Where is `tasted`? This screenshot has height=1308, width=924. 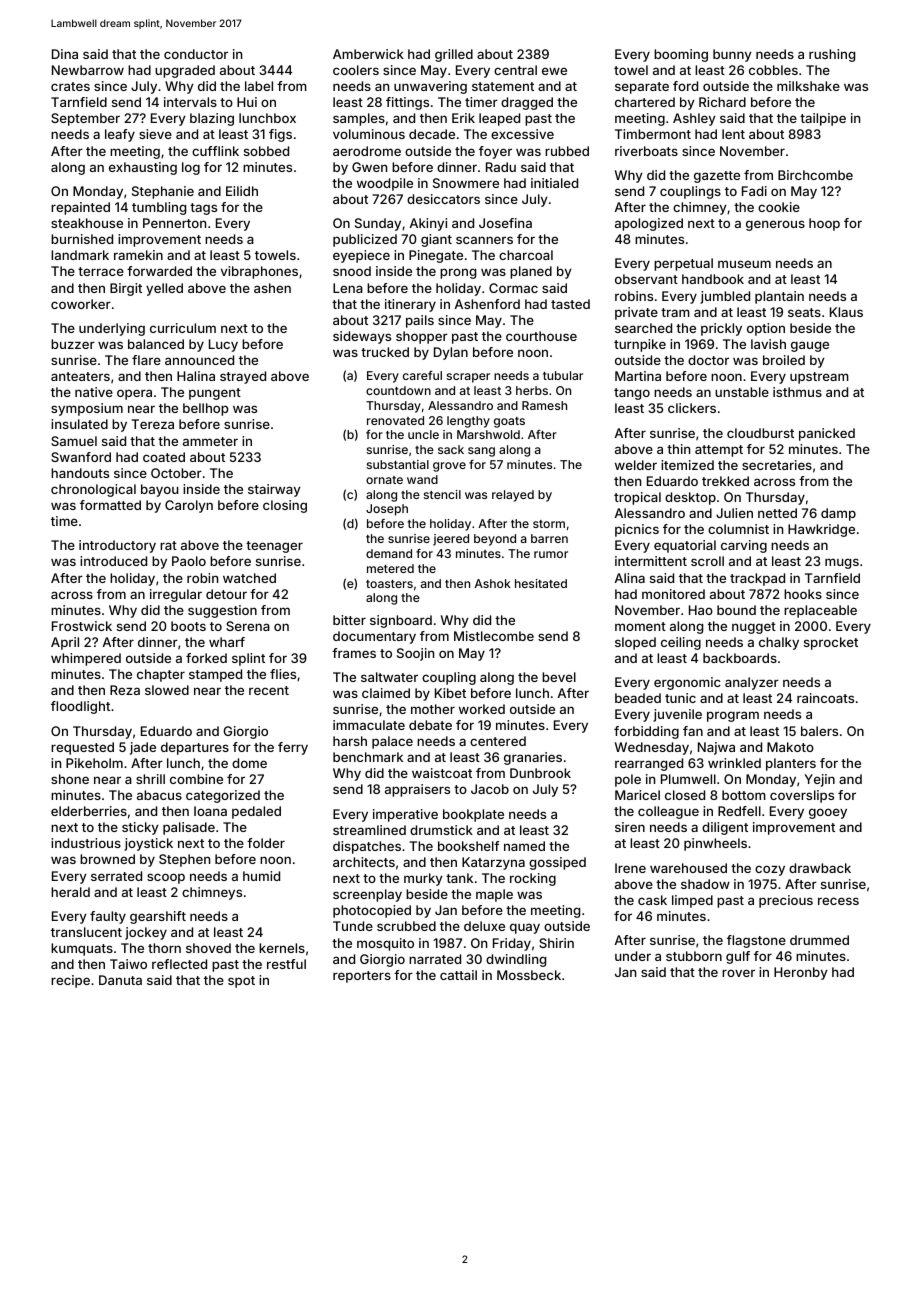
tasted is located at coordinates (570, 304).
